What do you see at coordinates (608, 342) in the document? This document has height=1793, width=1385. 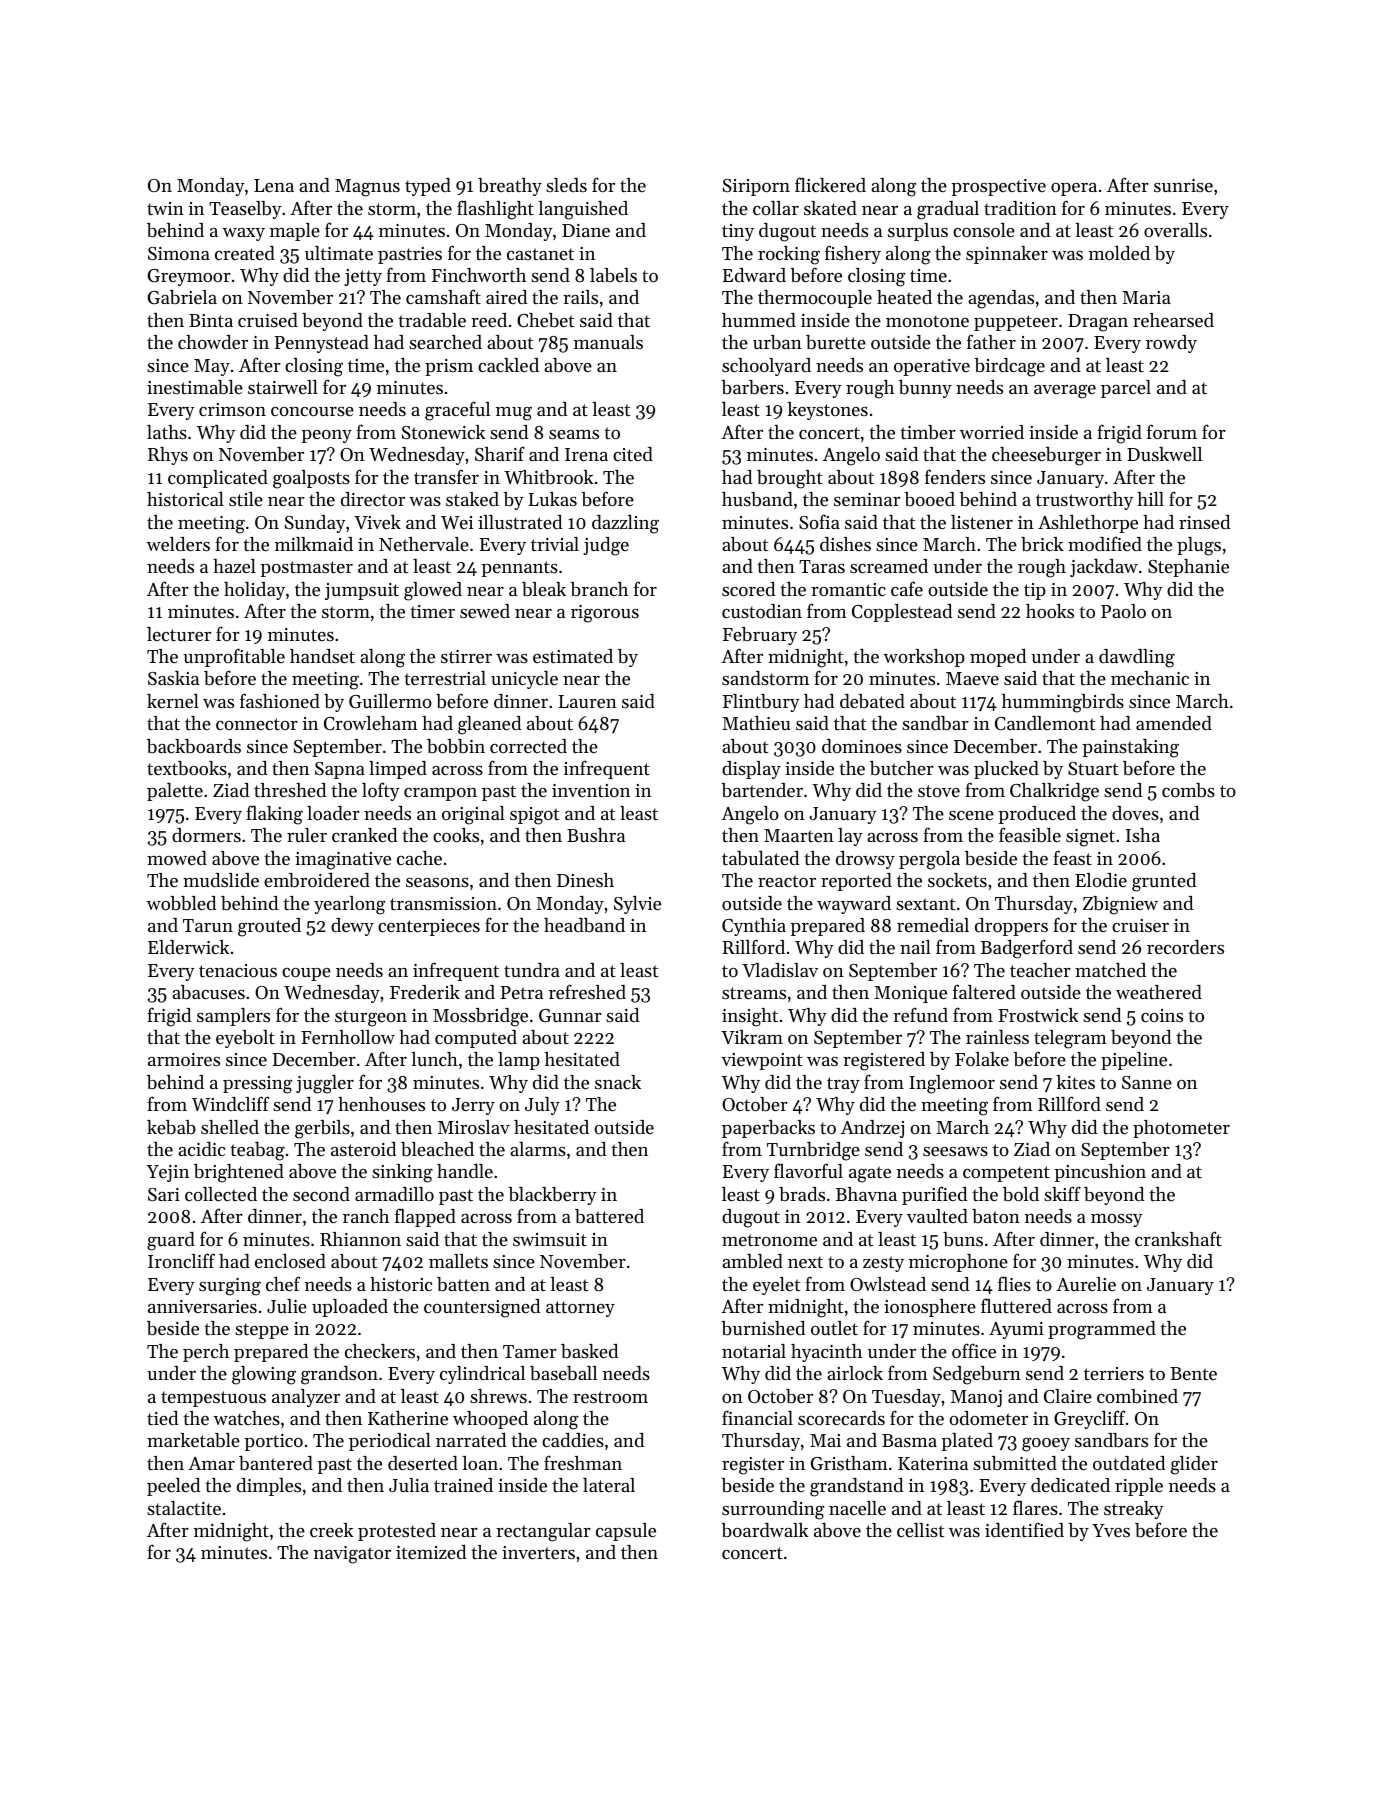 I see `manuals` at bounding box center [608, 342].
